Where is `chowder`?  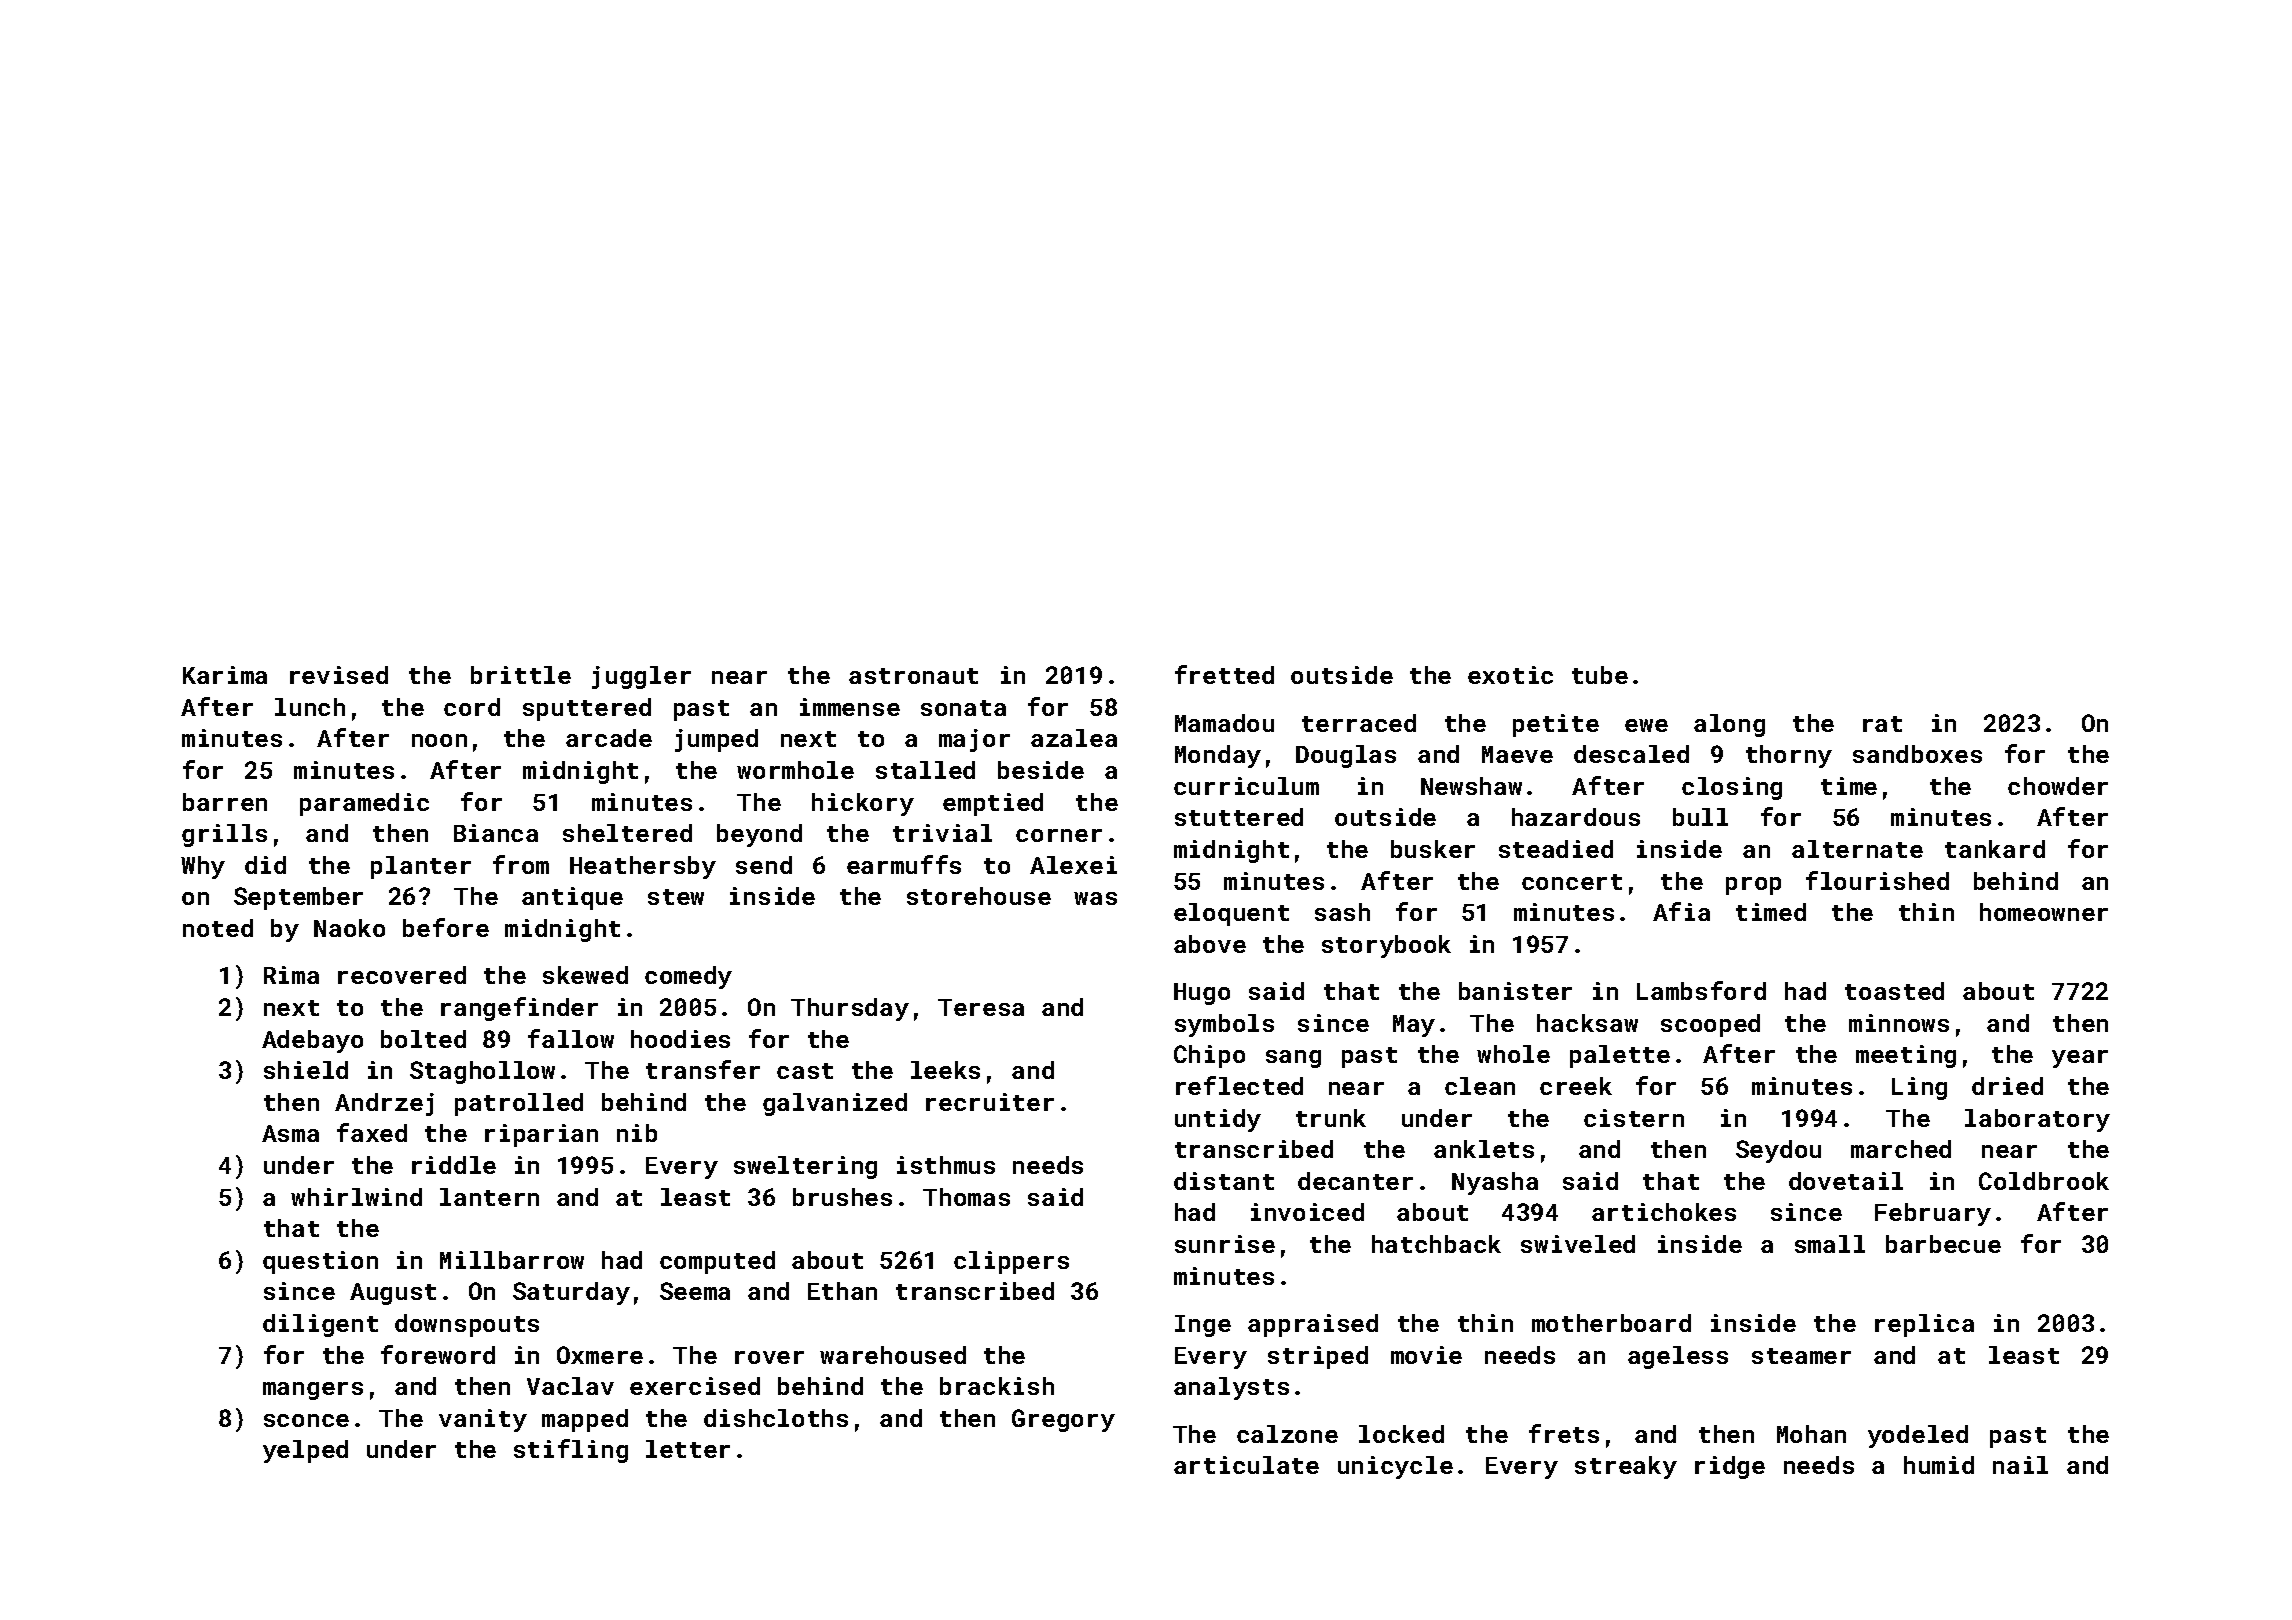
chowder is located at coordinates (2058, 786).
